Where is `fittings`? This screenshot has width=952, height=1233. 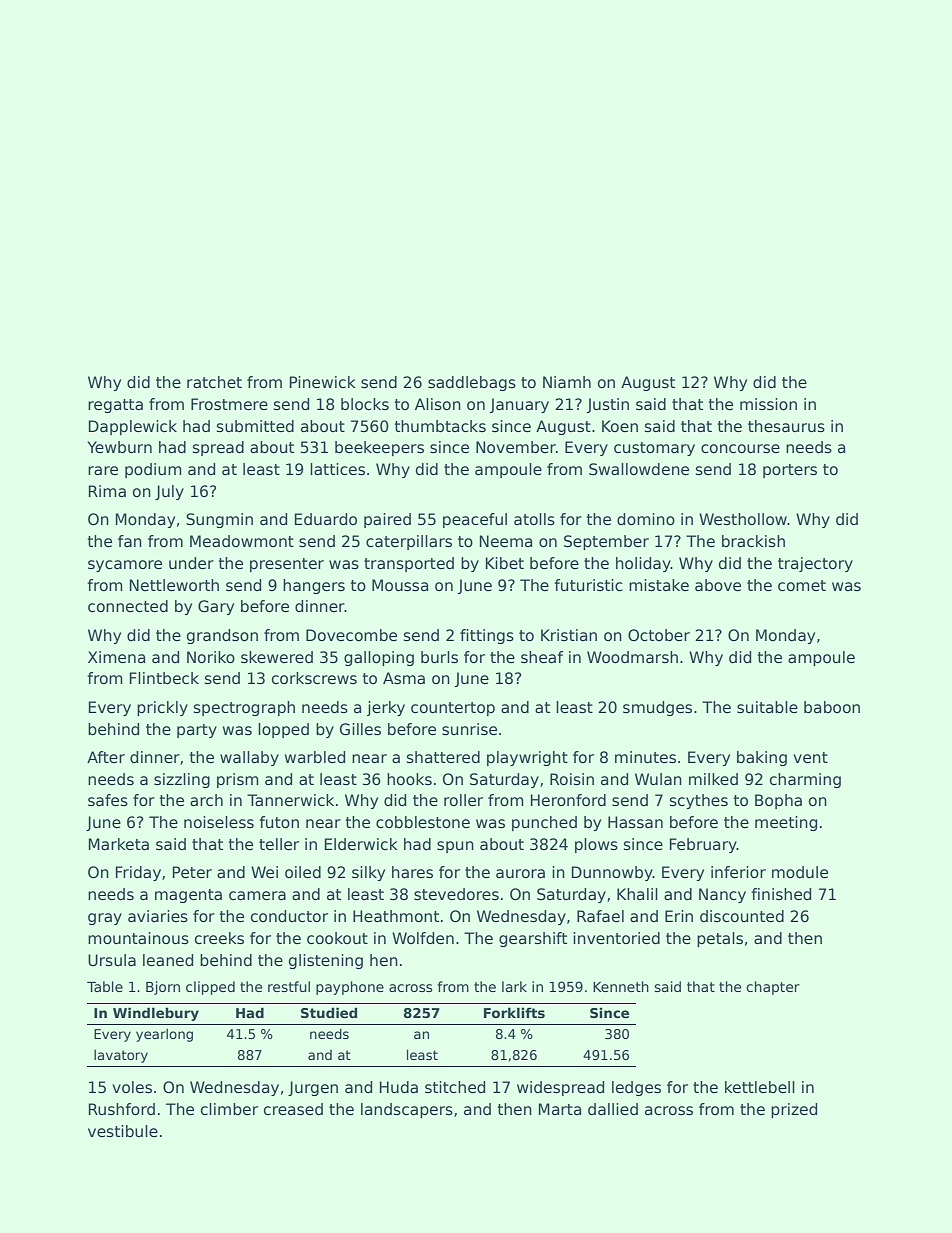 fittings is located at coordinates (487, 636).
